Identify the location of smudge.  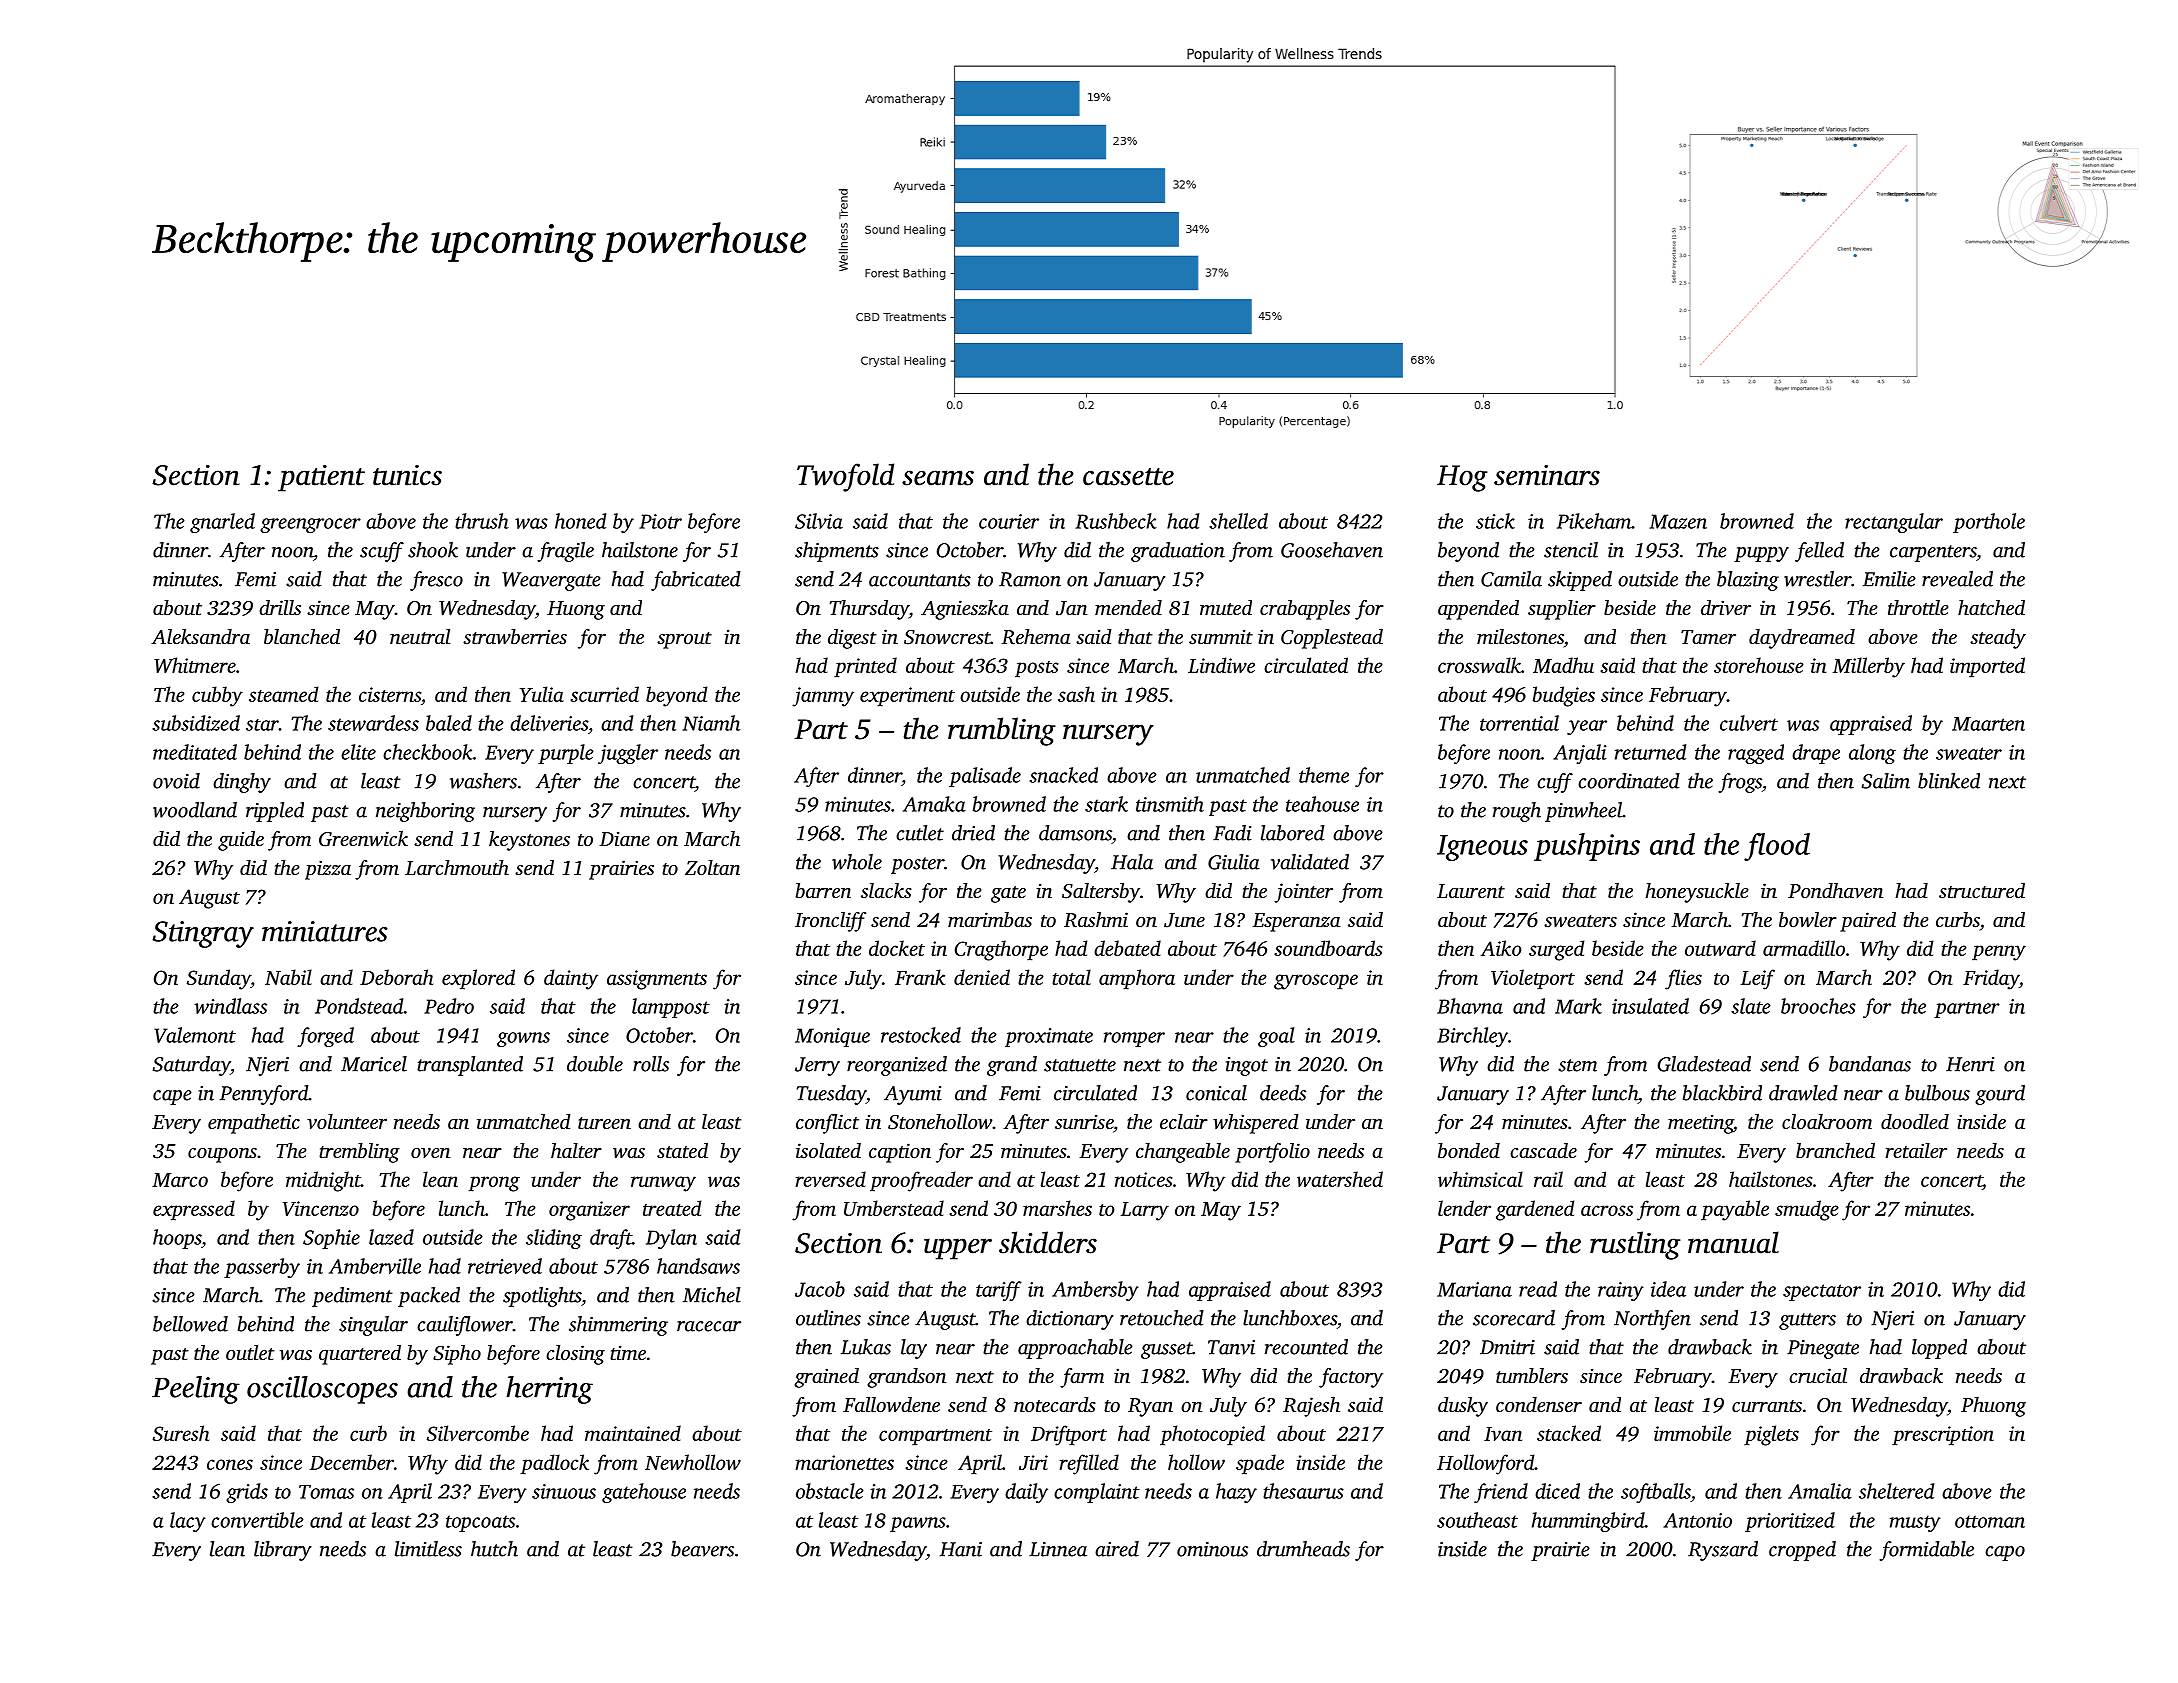
(1807, 1210).
